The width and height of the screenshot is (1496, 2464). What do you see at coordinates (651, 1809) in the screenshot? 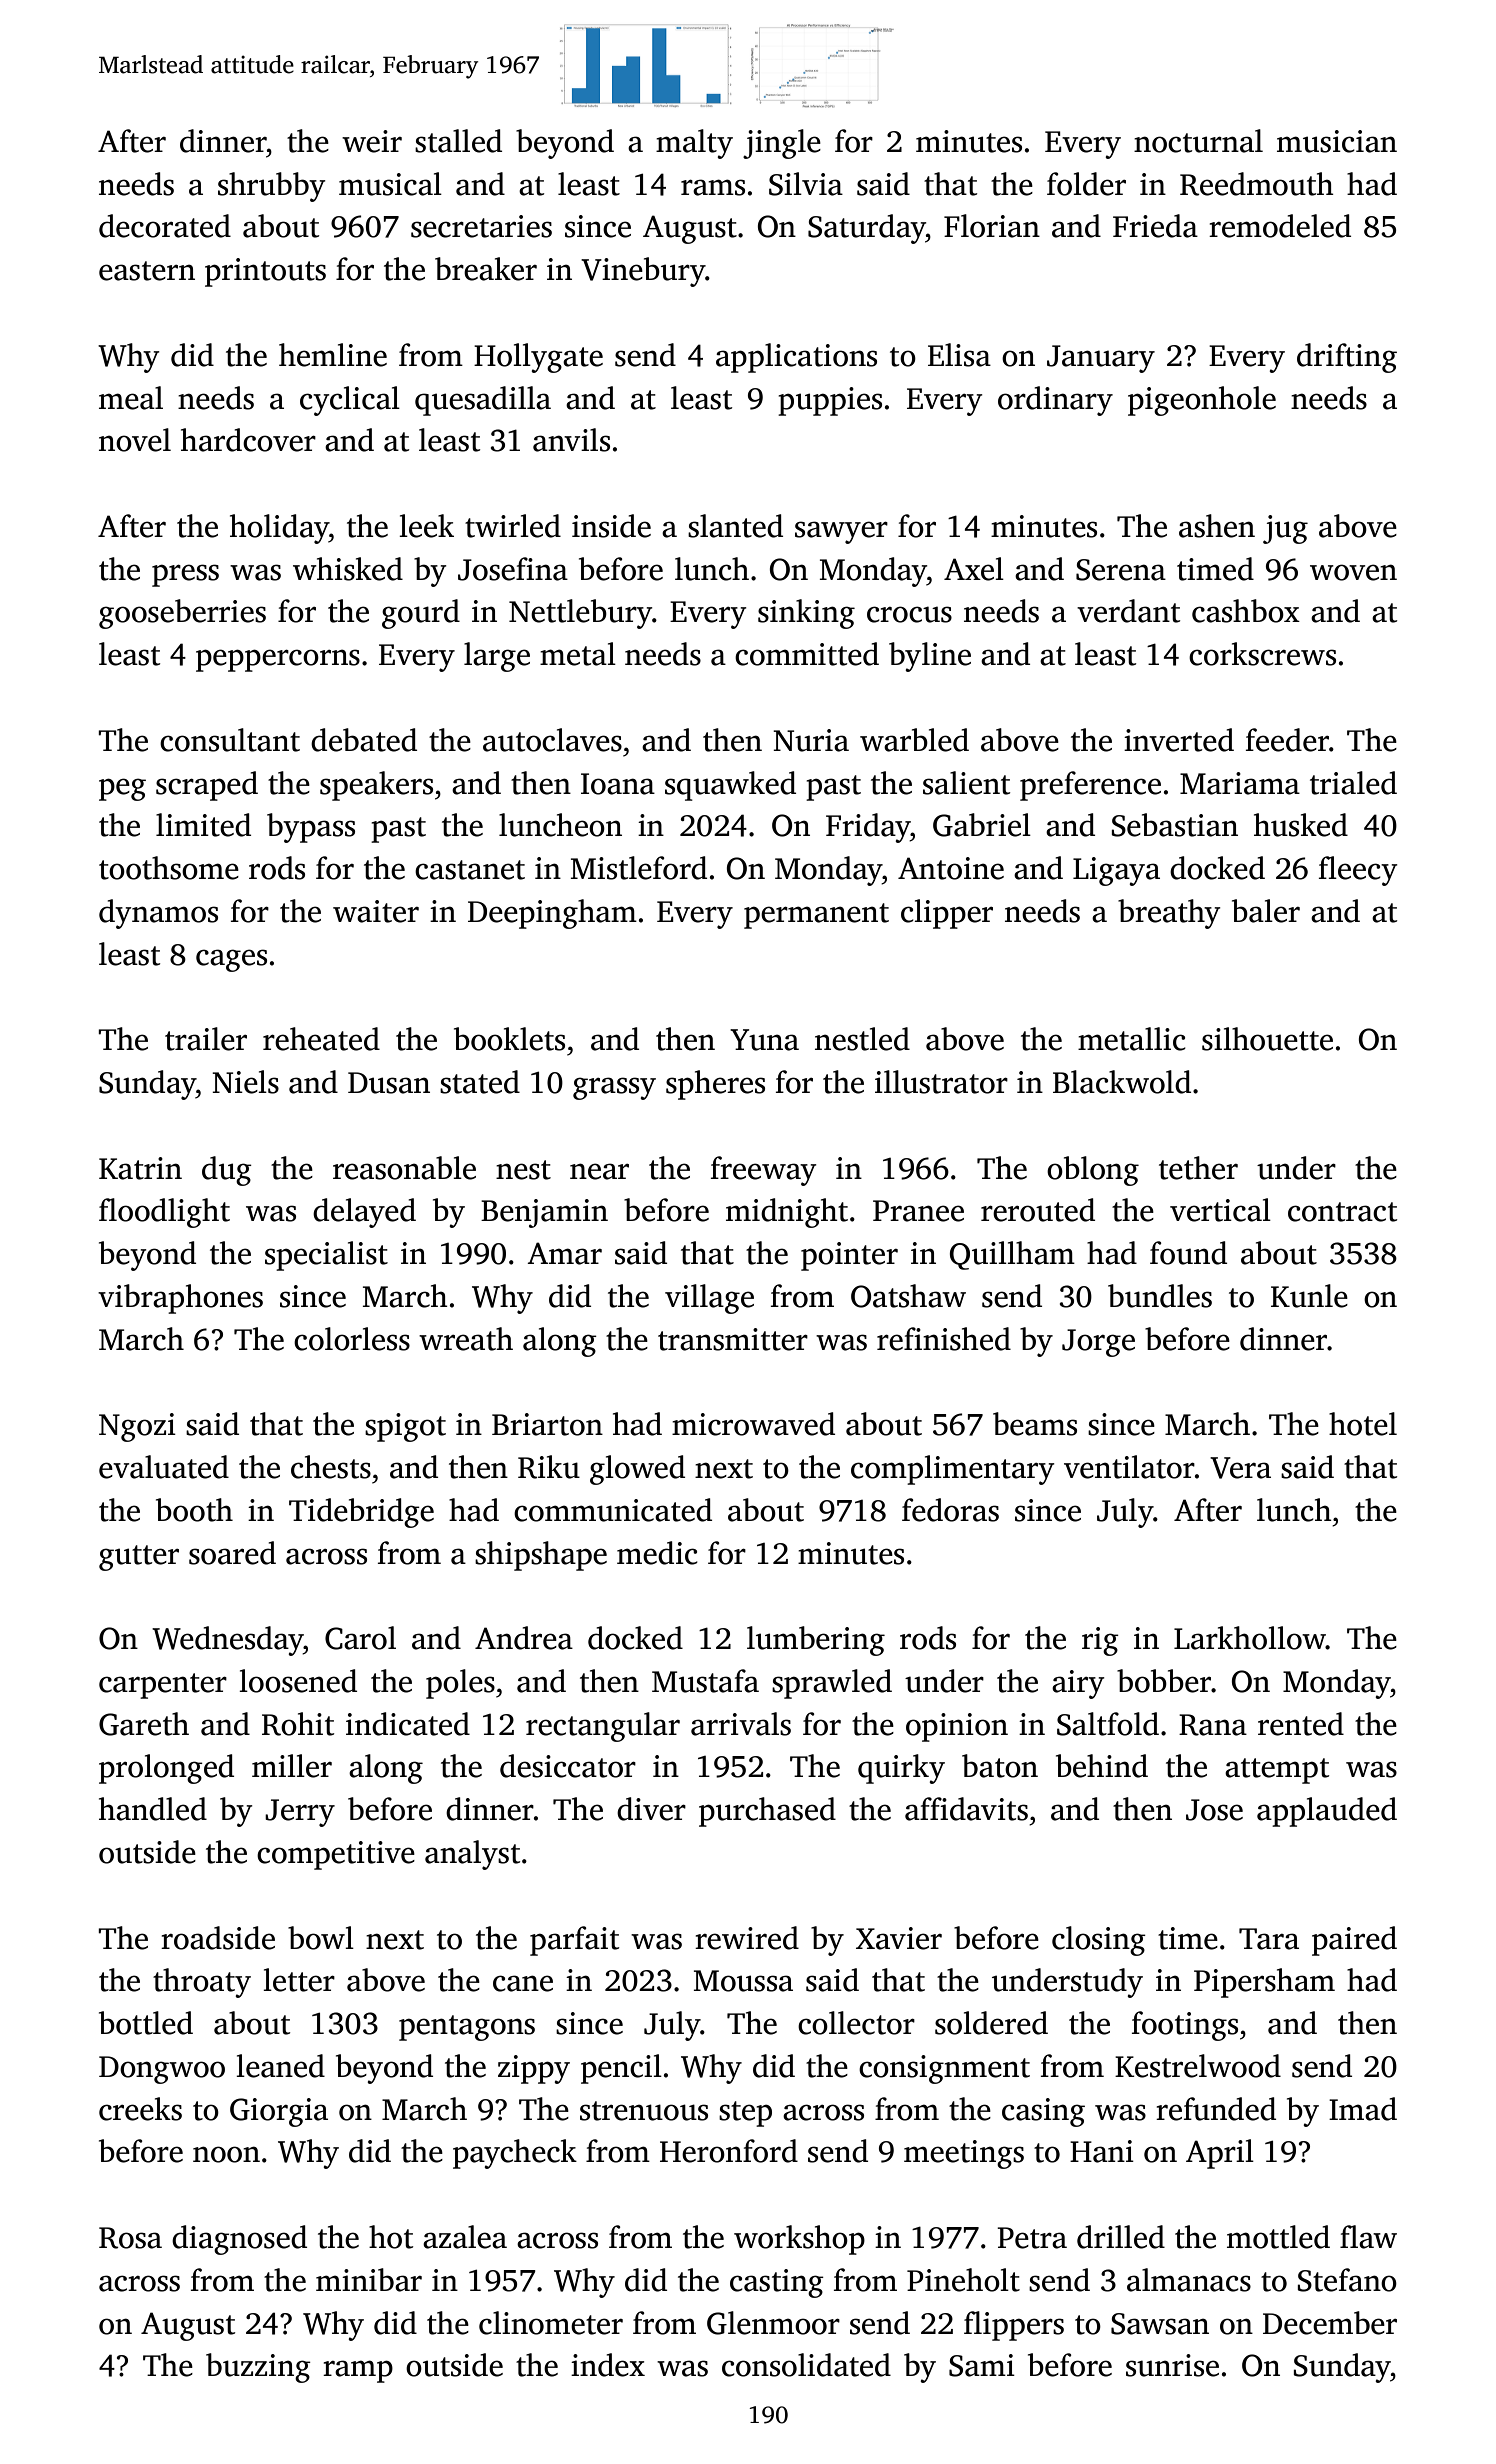
I see `diver` at bounding box center [651, 1809].
